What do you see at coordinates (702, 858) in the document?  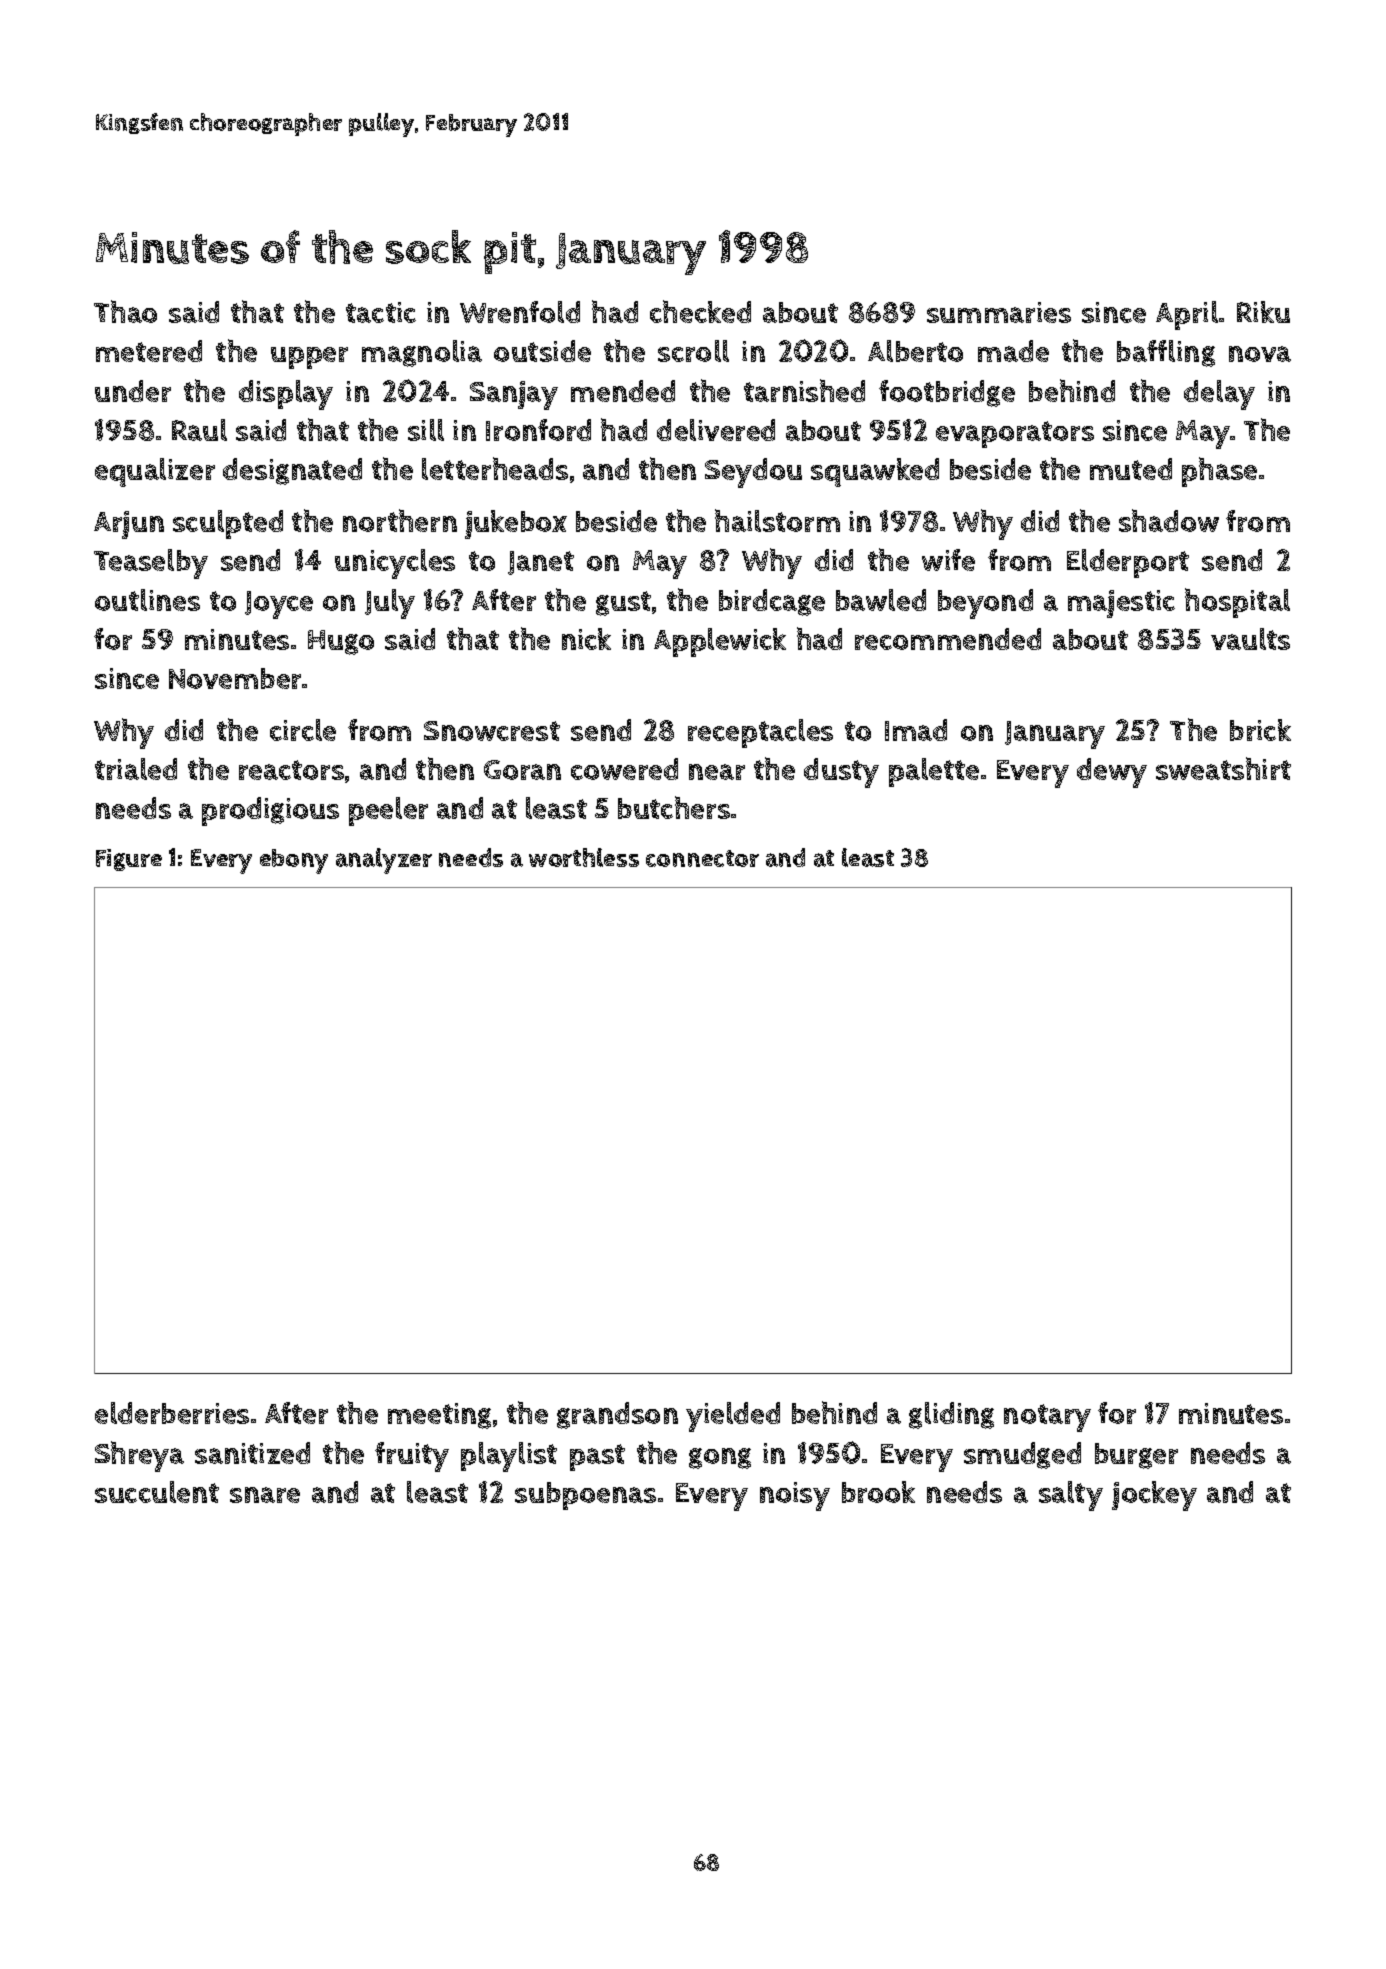 I see `connector` at bounding box center [702, 858].
